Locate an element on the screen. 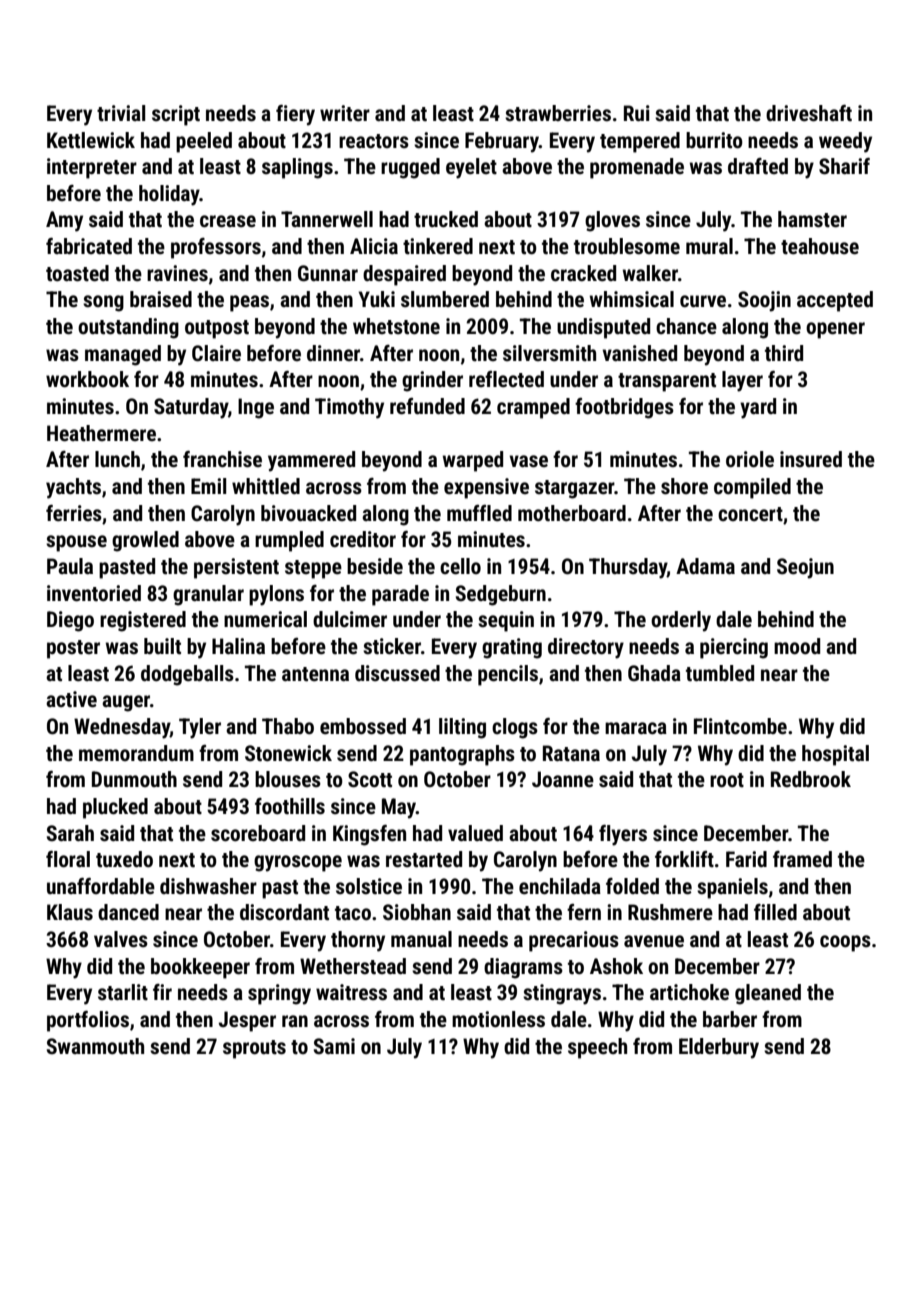 This screenshot has height=1314, width=924. portfolios is located at coordinates (88, 1021).
